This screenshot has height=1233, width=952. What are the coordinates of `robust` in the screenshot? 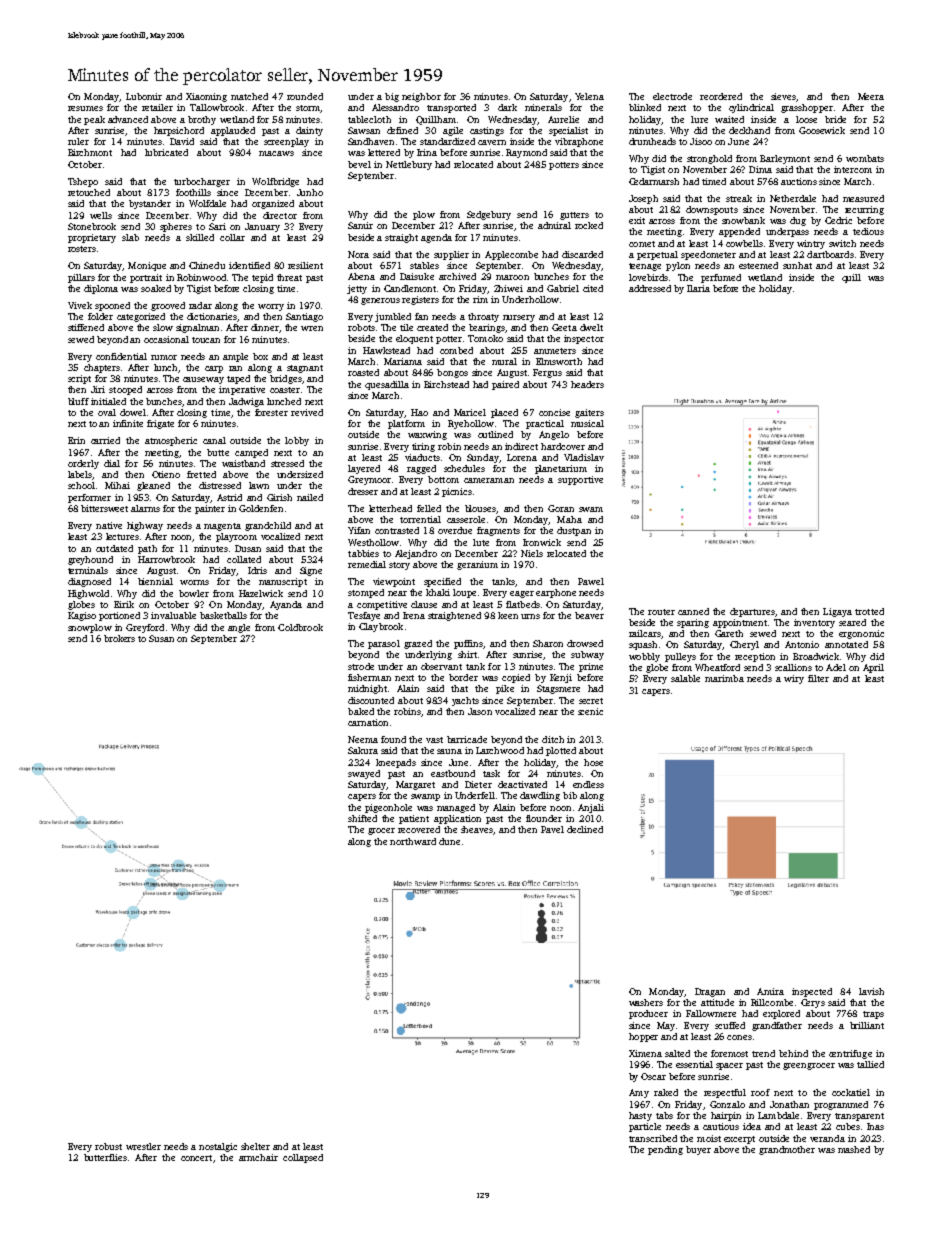 It's located at (108, 1146).
